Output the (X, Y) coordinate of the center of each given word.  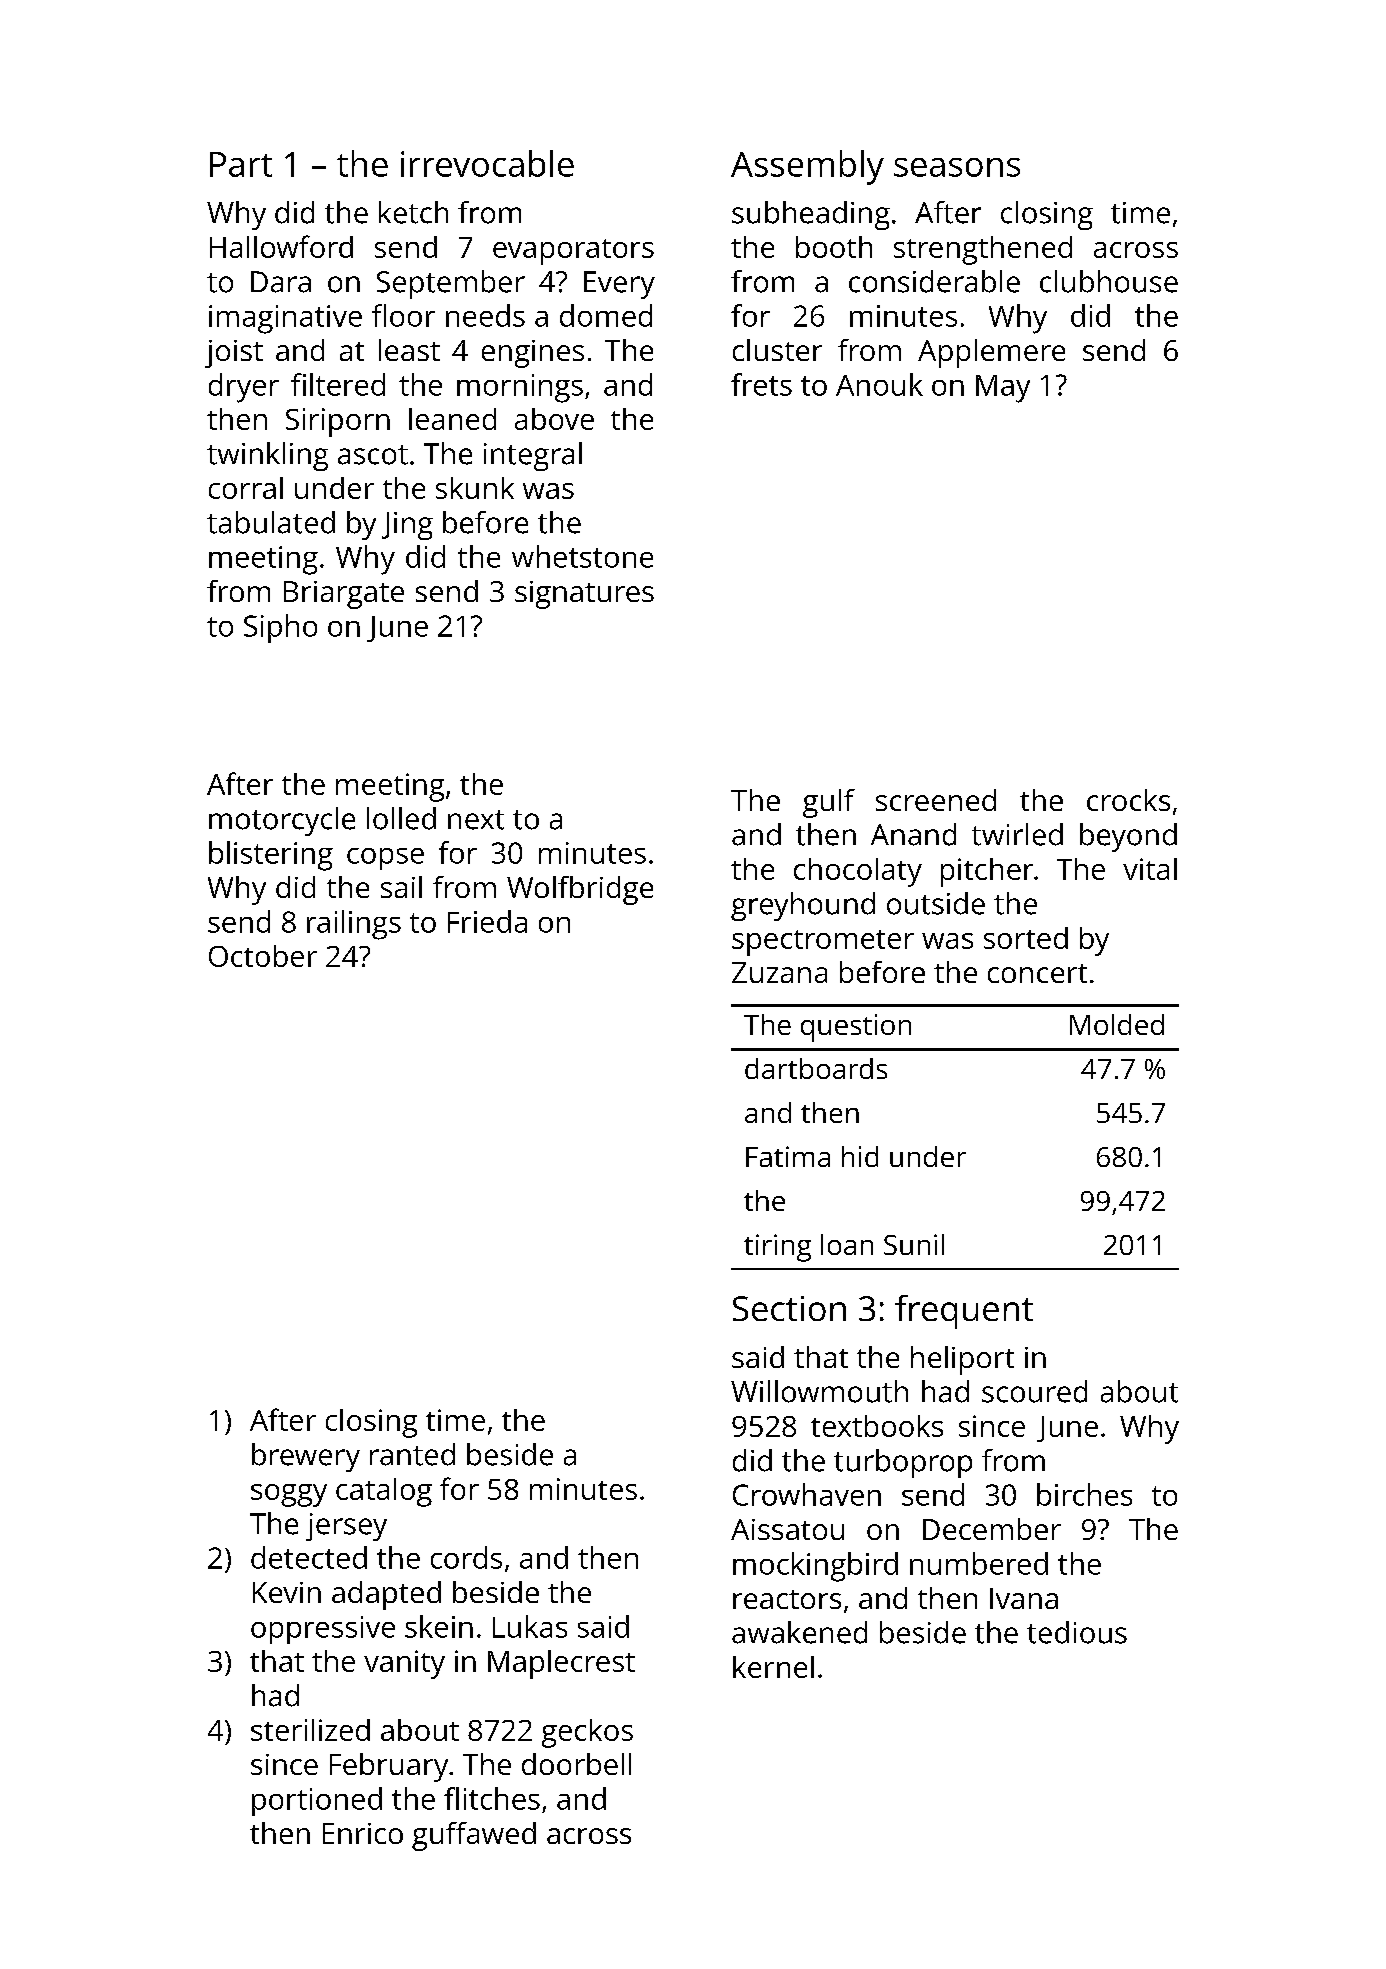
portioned (317, 1801)
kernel (773, 1667)
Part (241, 164)
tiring (777, 1248)
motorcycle (282, 821)
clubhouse (1109, 281)
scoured (1034, 1391)
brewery (306, 1457)
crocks (1128, 800)
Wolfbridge (580, 890)
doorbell (576, 1764)
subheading (811, 215)
